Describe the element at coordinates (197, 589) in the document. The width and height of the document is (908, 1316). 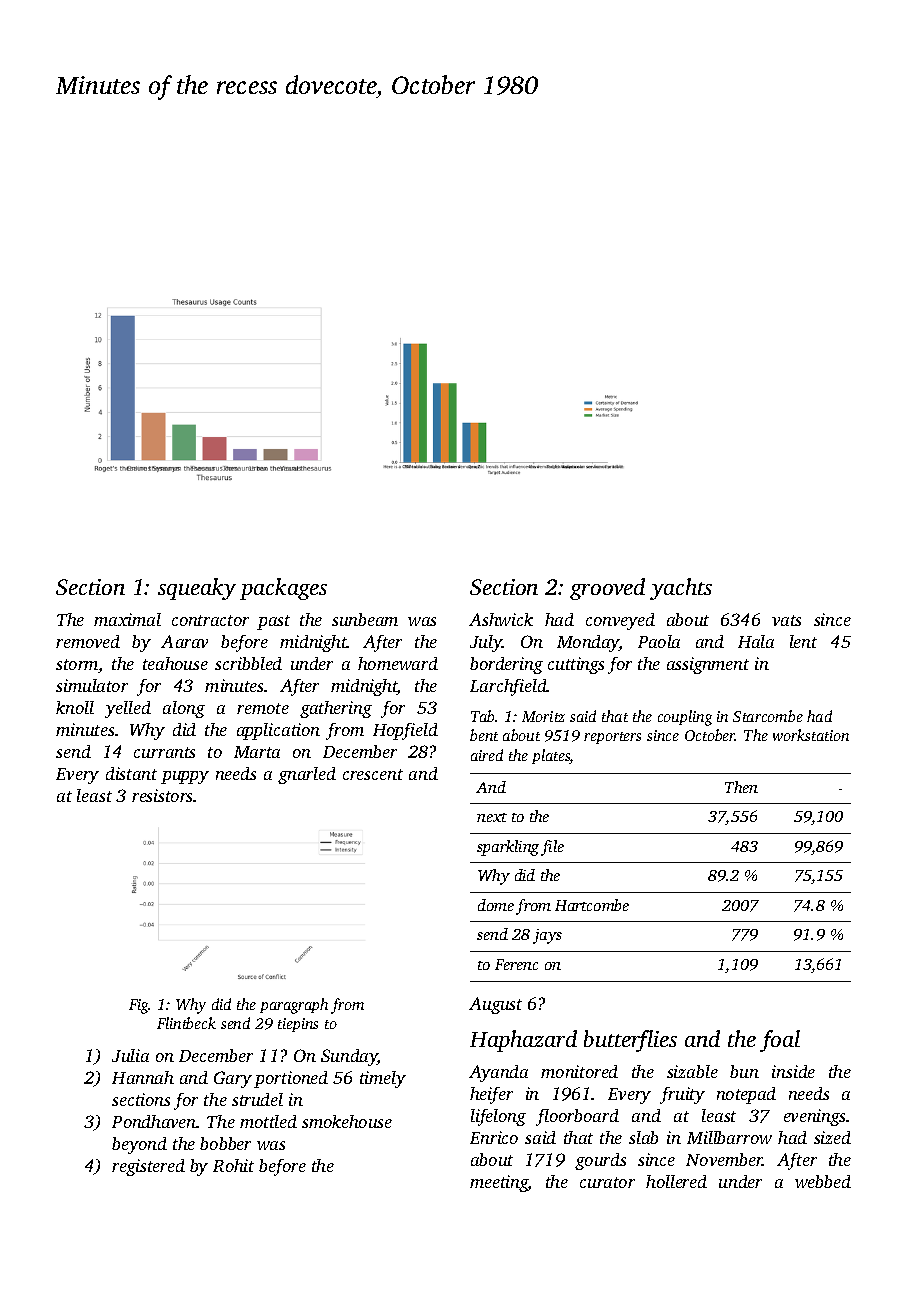
I see `squeaky` at that location.
